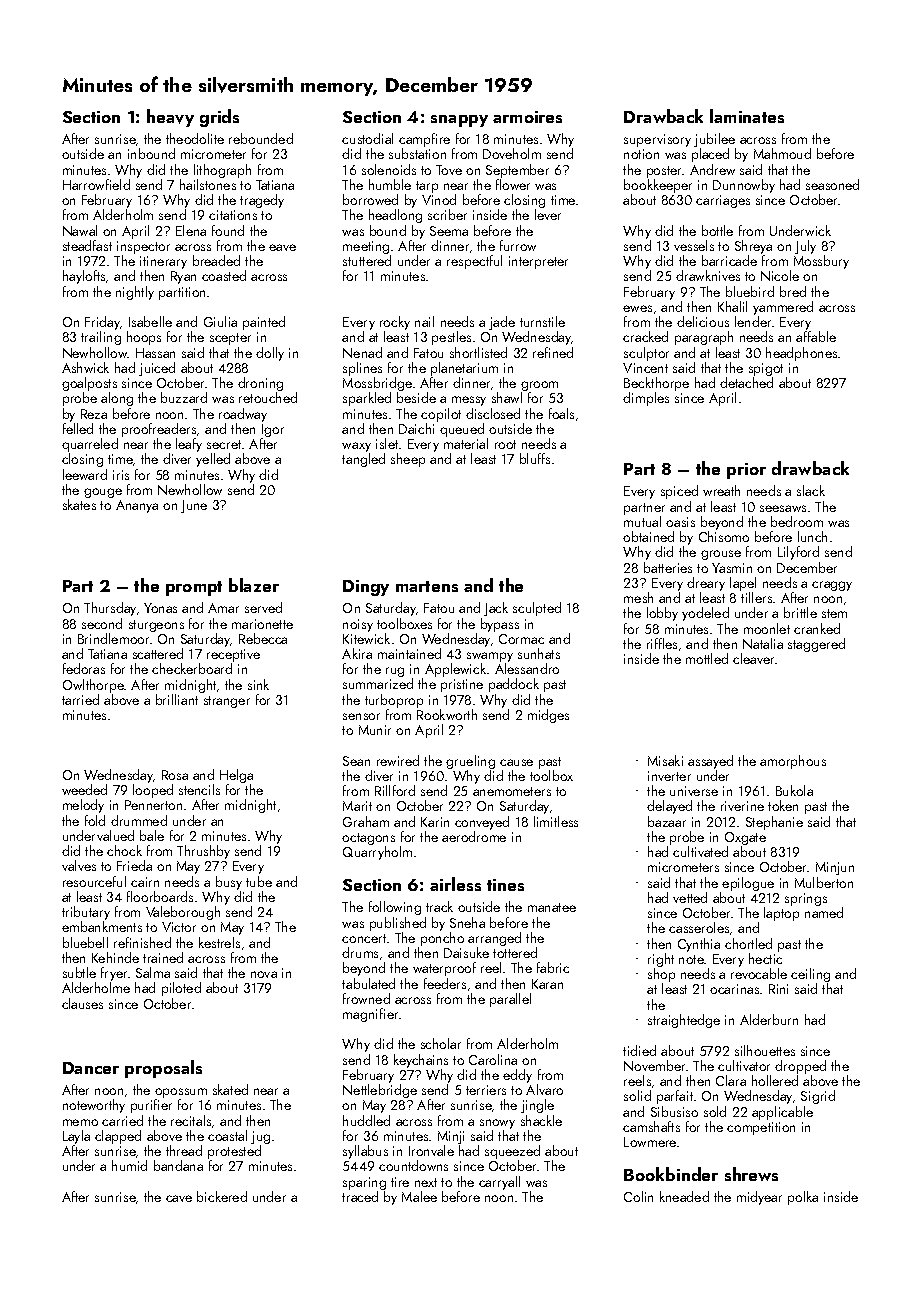 The height and width of the document is (1308, 924). What do you see at coordinates (648, 536) in the document?
I see `obtained` at bounding box center [648, 536].
